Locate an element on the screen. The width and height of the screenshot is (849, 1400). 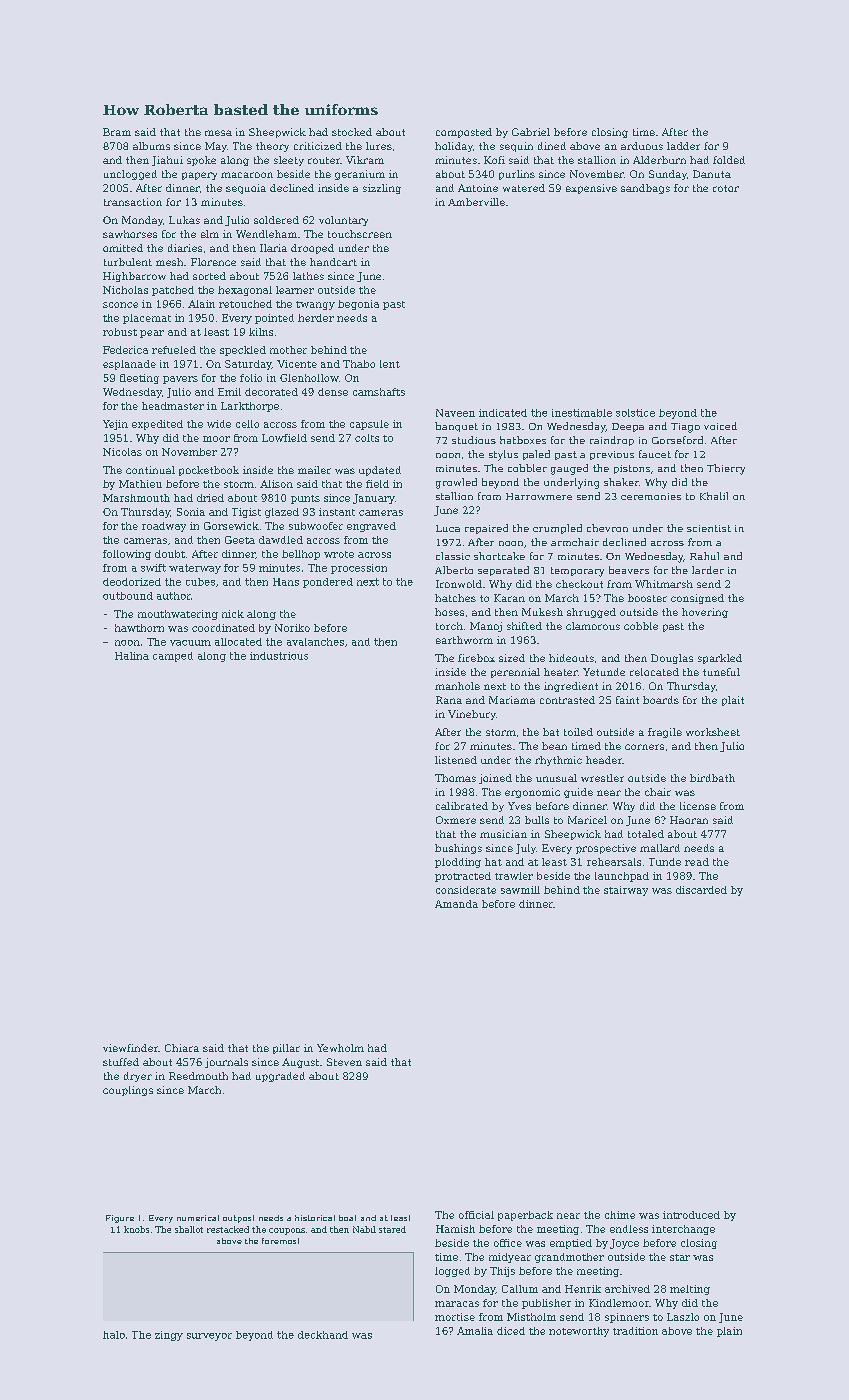
pillar is located at coordinates (286, 1049).
